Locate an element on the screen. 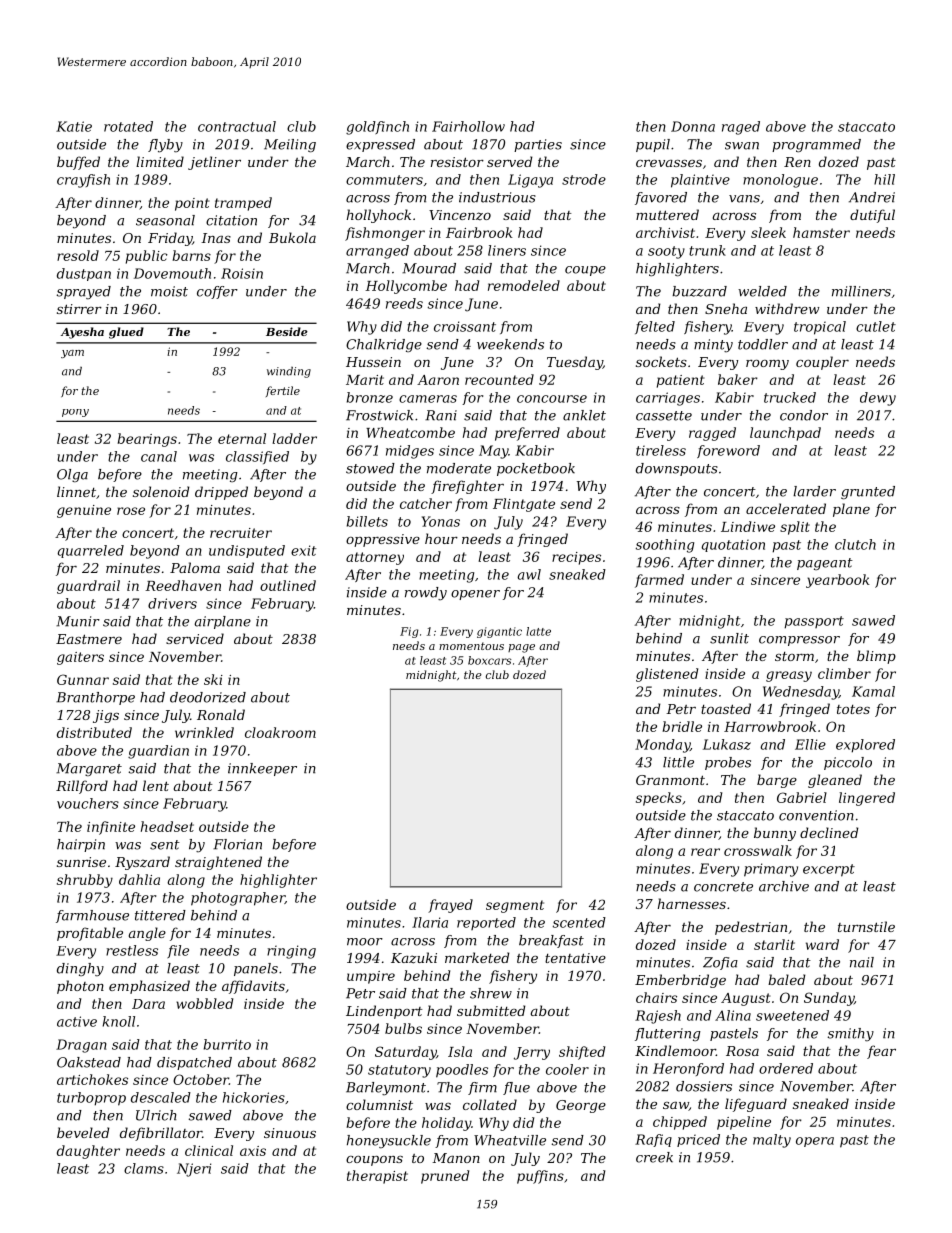 This screenshot has width=952, height=1233. declined is located at coordinates (829, 832).
